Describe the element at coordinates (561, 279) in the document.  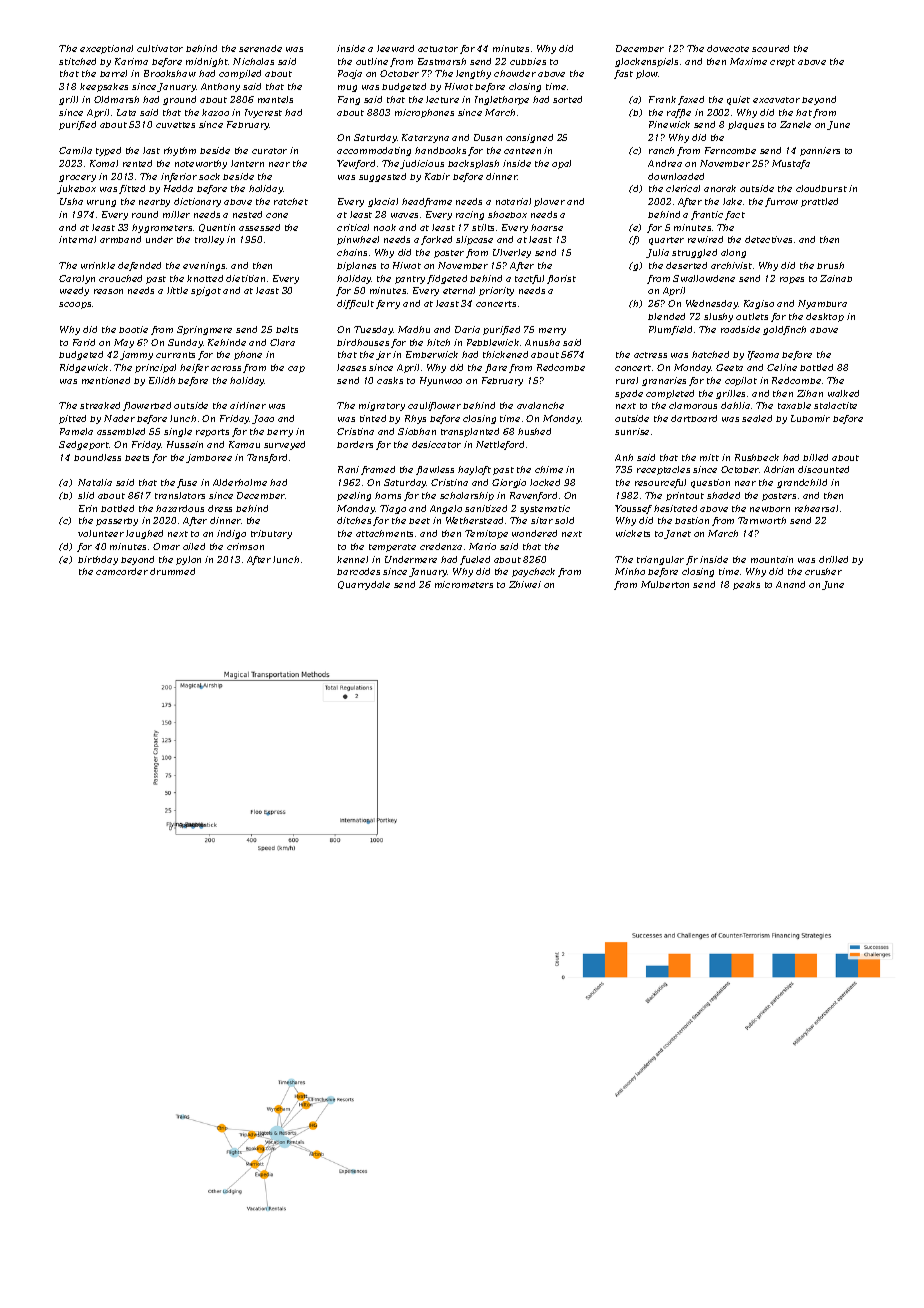
I see `florist` at that location.
